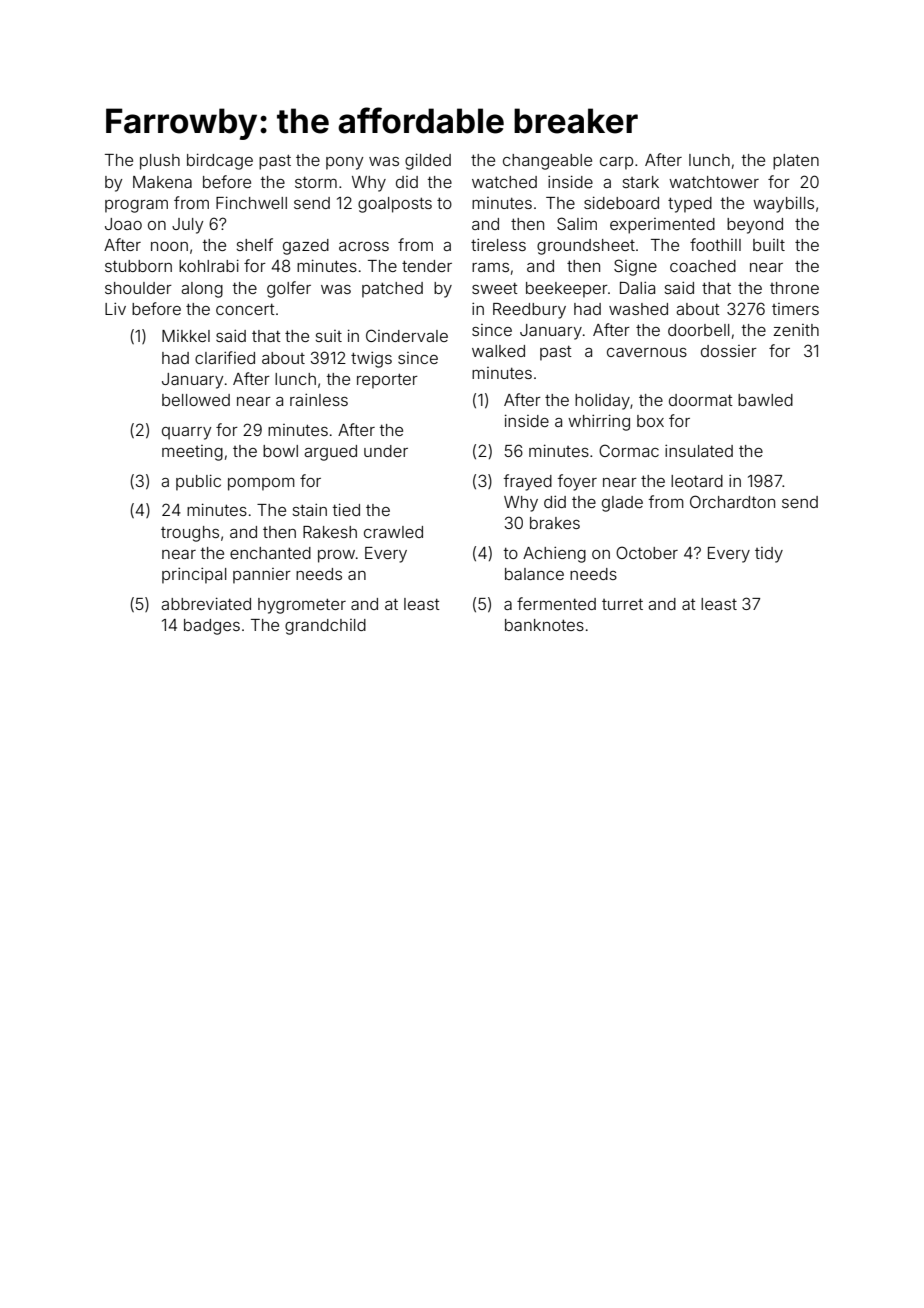 This document has width=924, height=1308. I want to click on banknotes, so click(544, 625).
